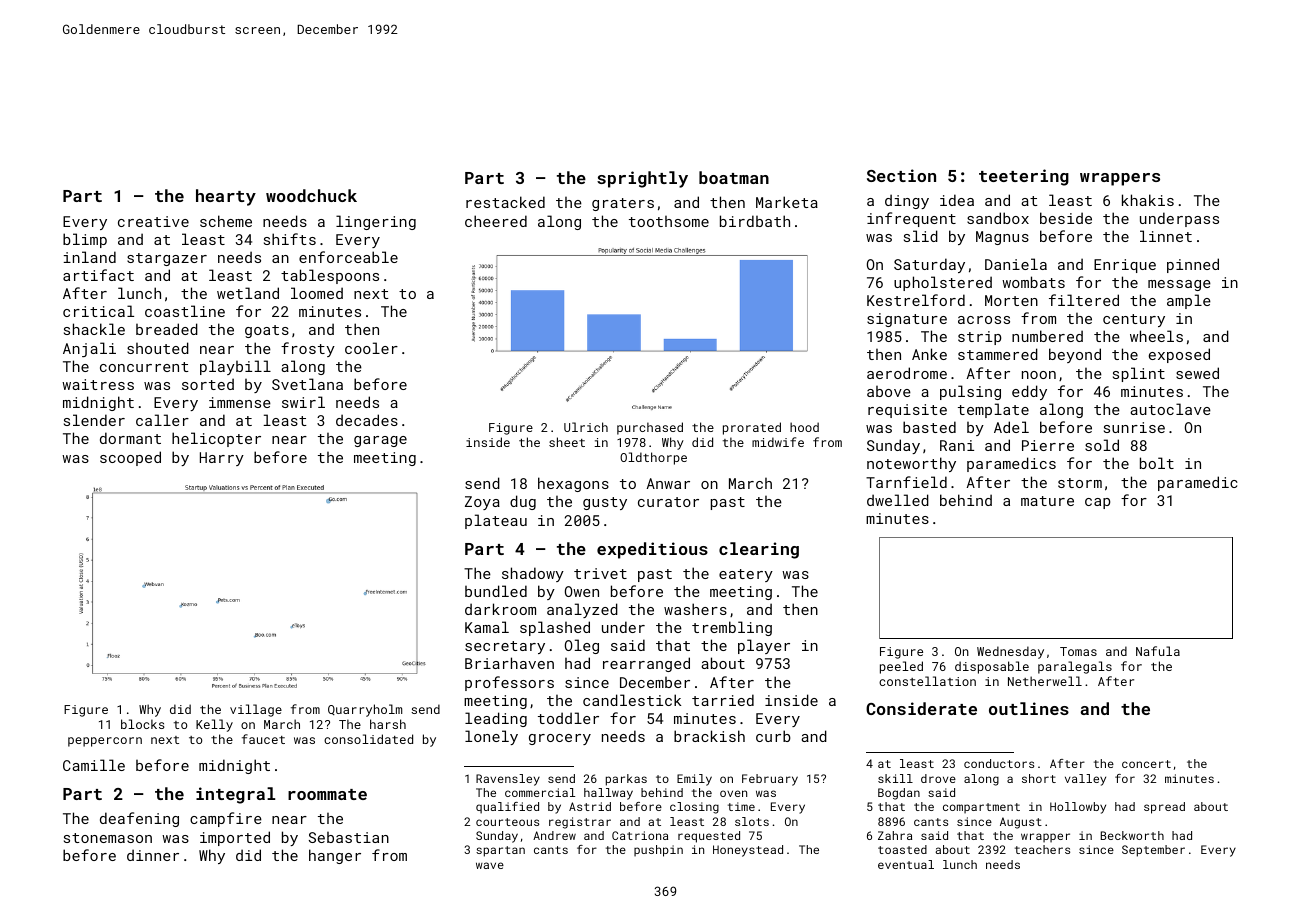 Image resolution: width=1308 pixels, height=924 pixels. Describe the element at coordinates (1148, 200) in the image. I see `khakis` at that location.
